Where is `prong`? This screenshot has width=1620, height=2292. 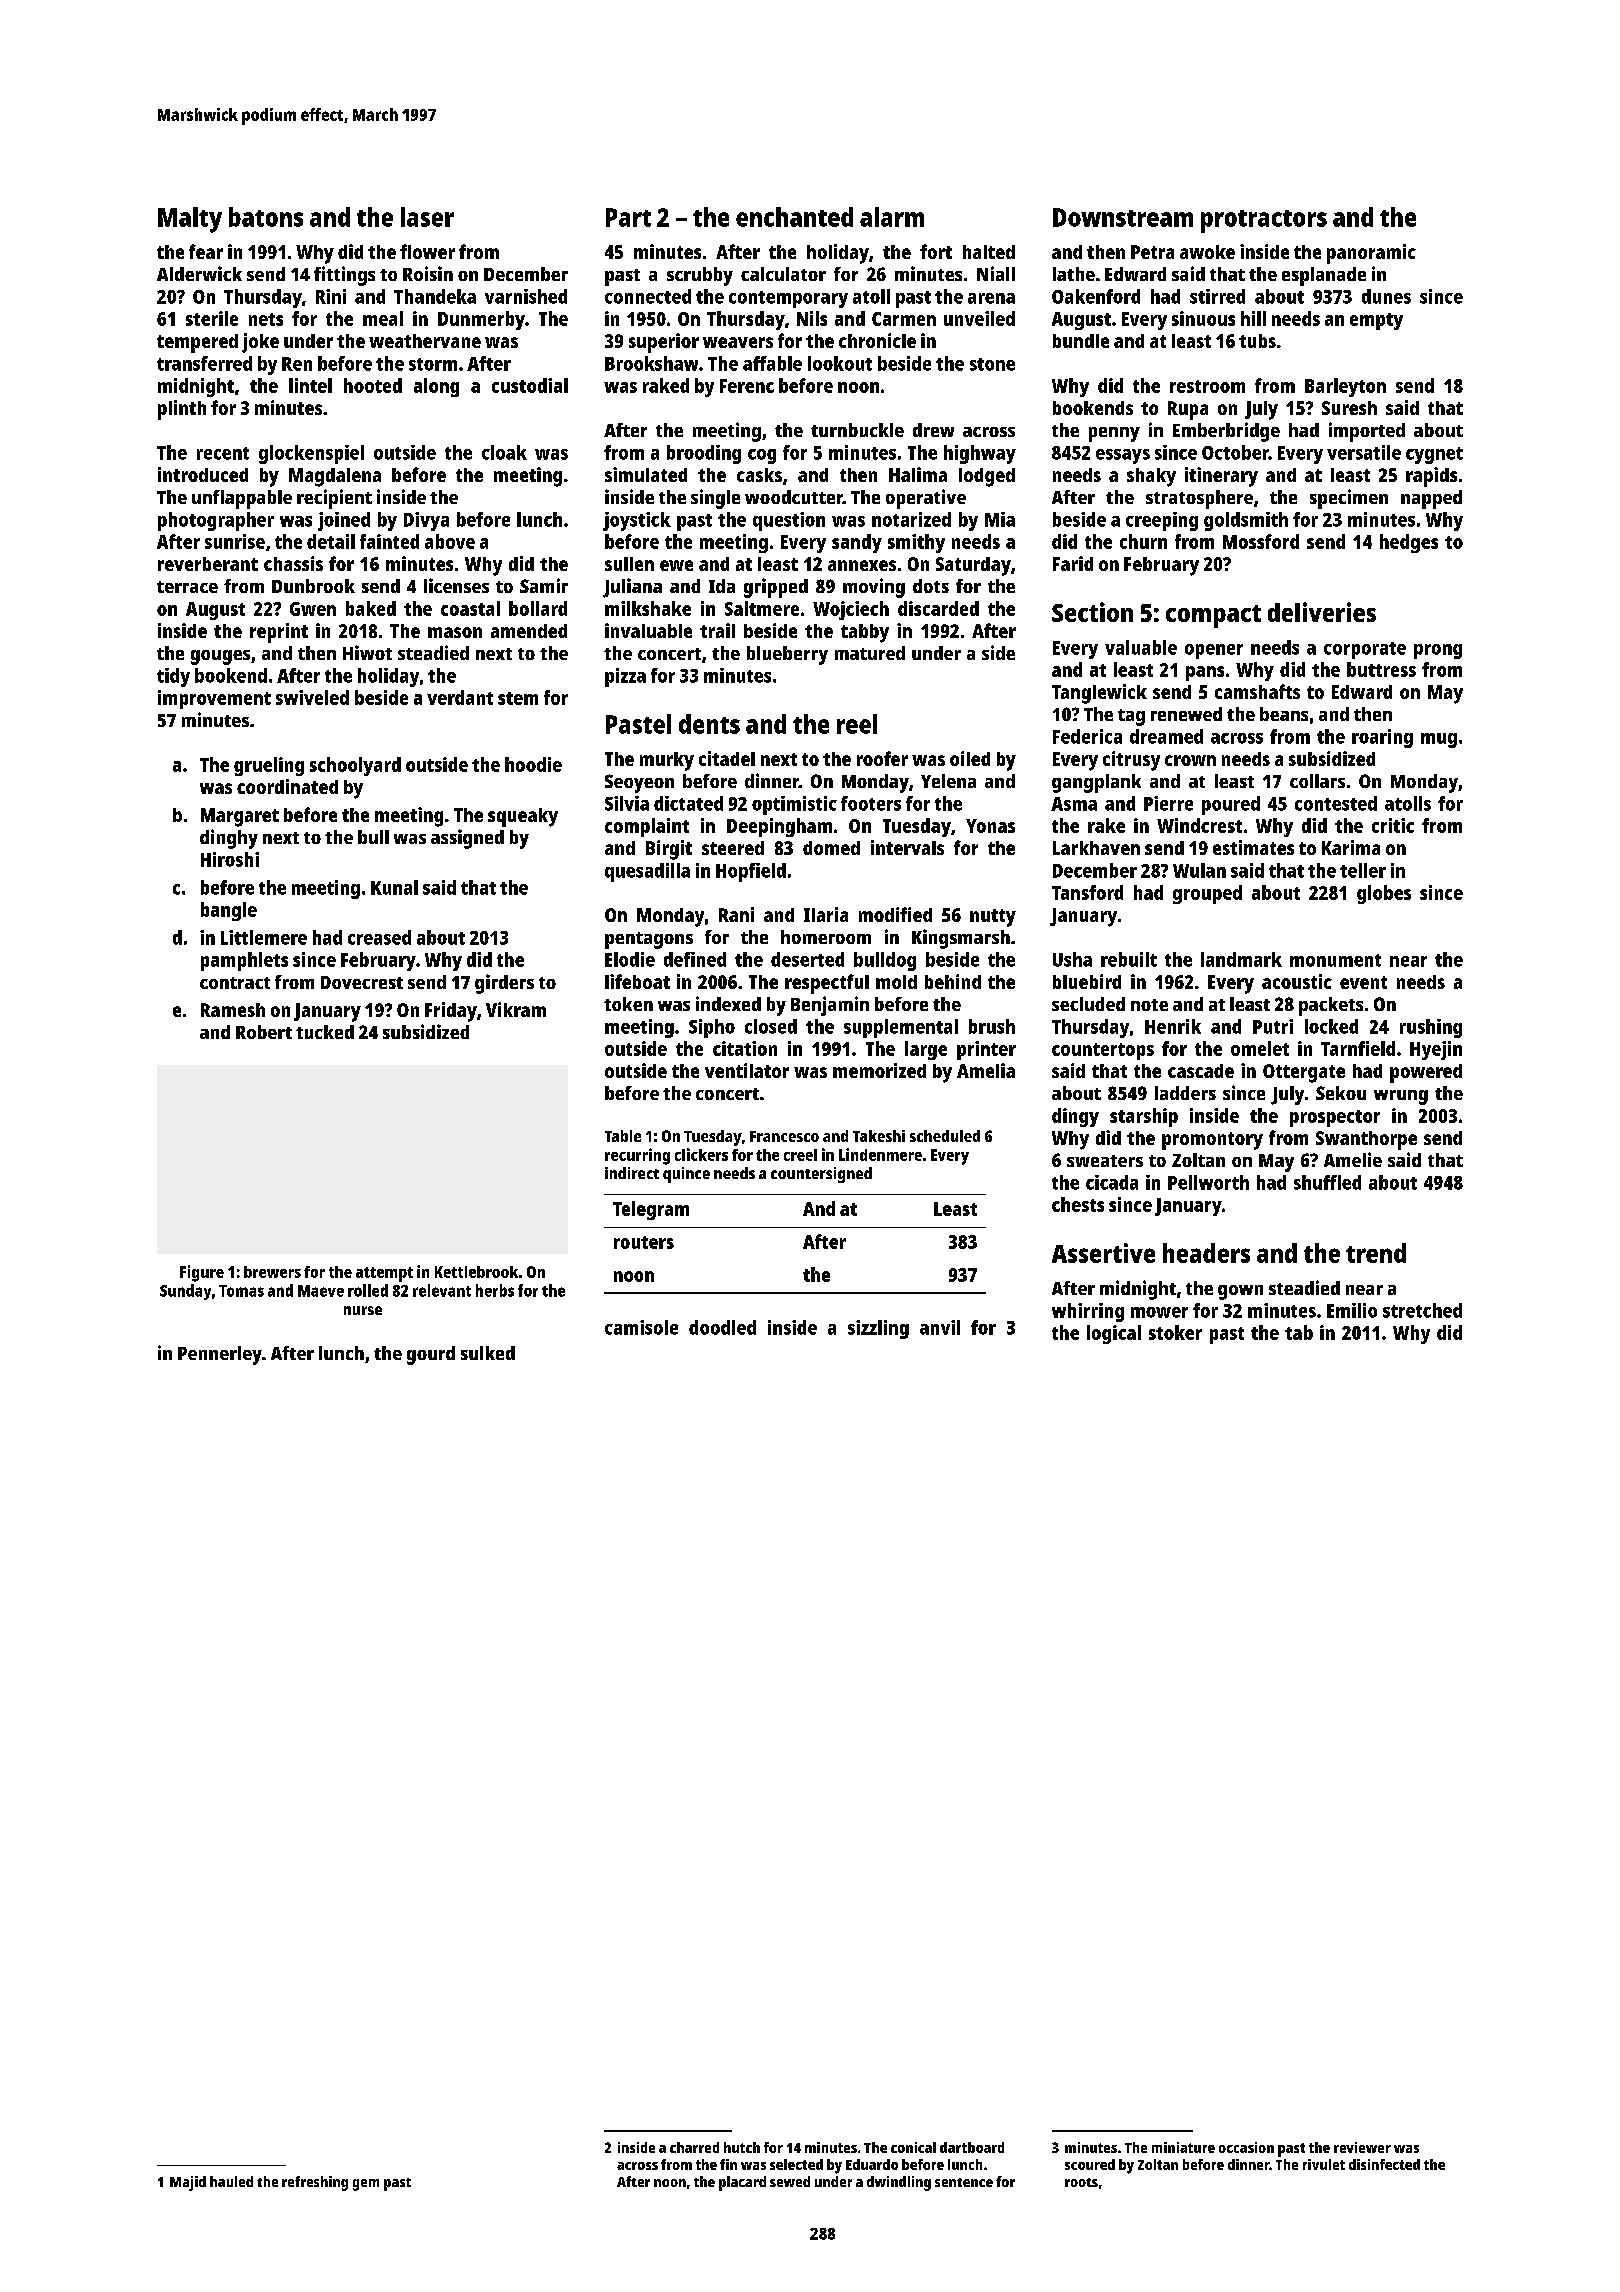
prong is located at coordinates (1438, 651).
